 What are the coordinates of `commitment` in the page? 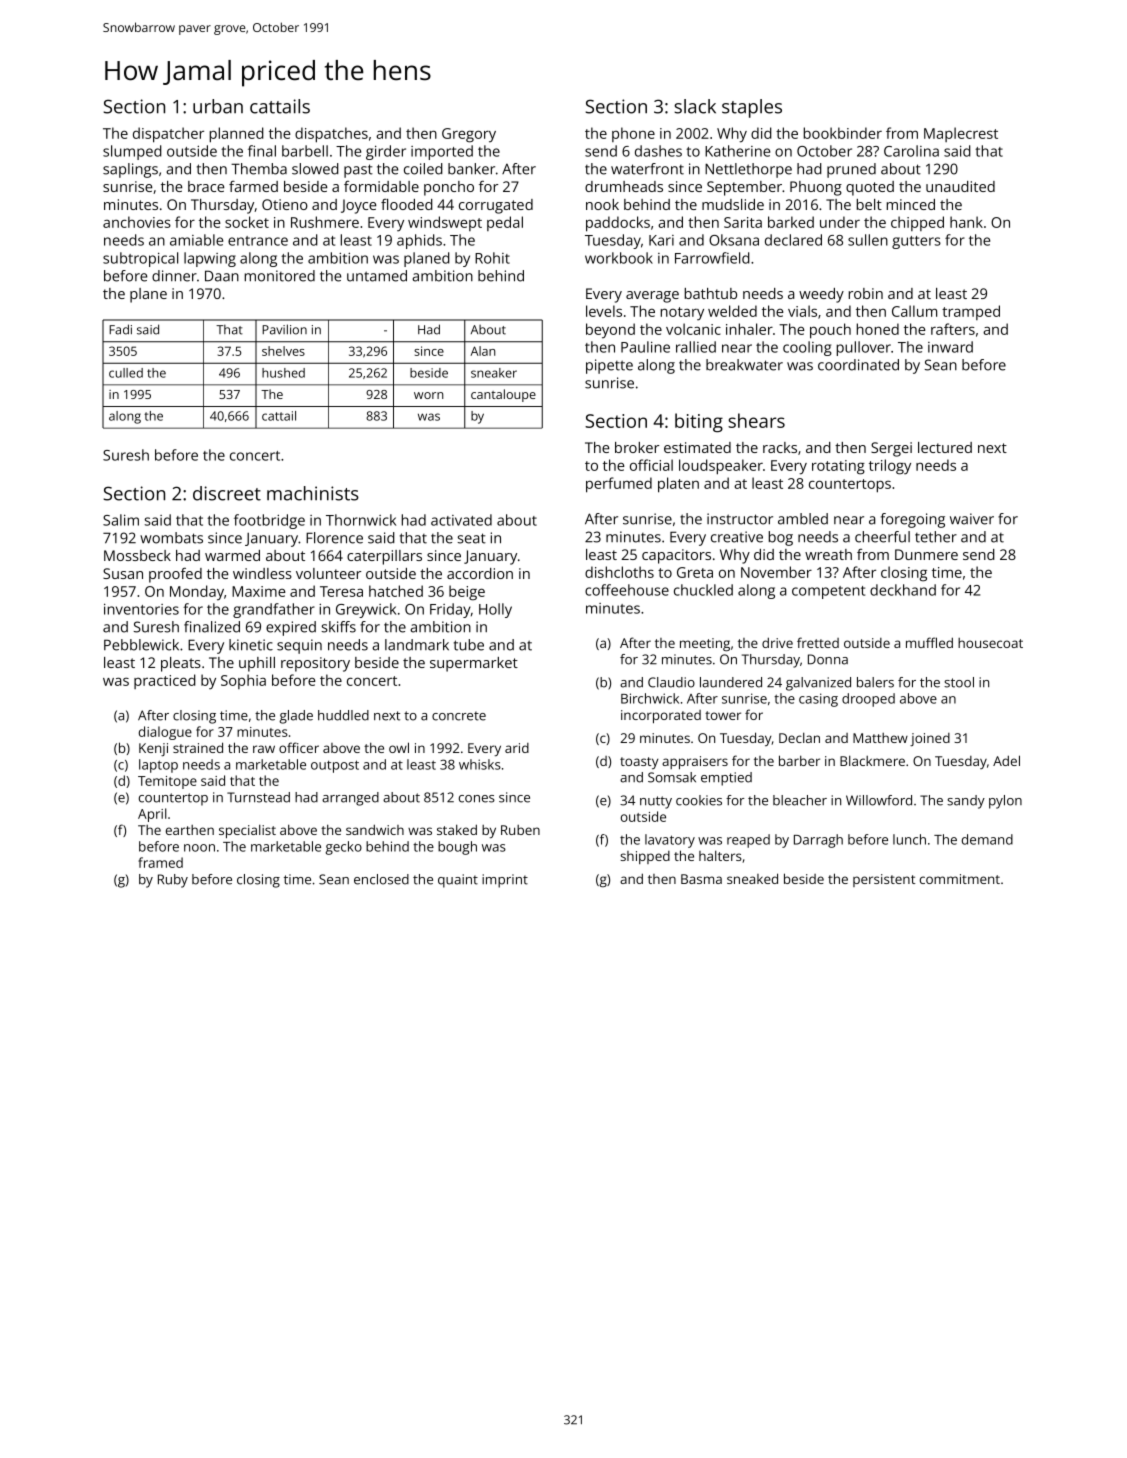 It's located at (960, 879).
